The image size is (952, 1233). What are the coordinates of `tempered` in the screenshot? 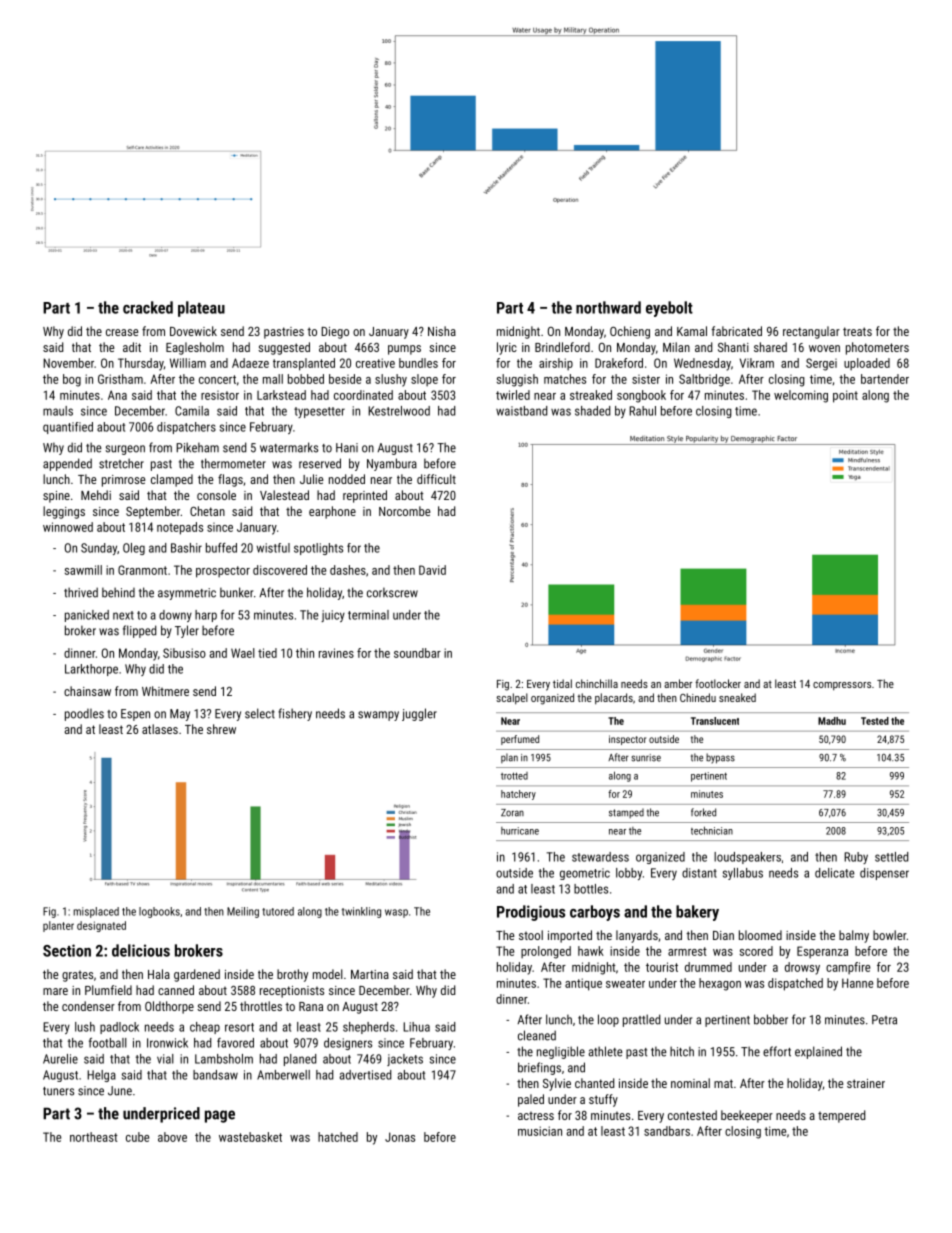 It's located at (841, 1116).
